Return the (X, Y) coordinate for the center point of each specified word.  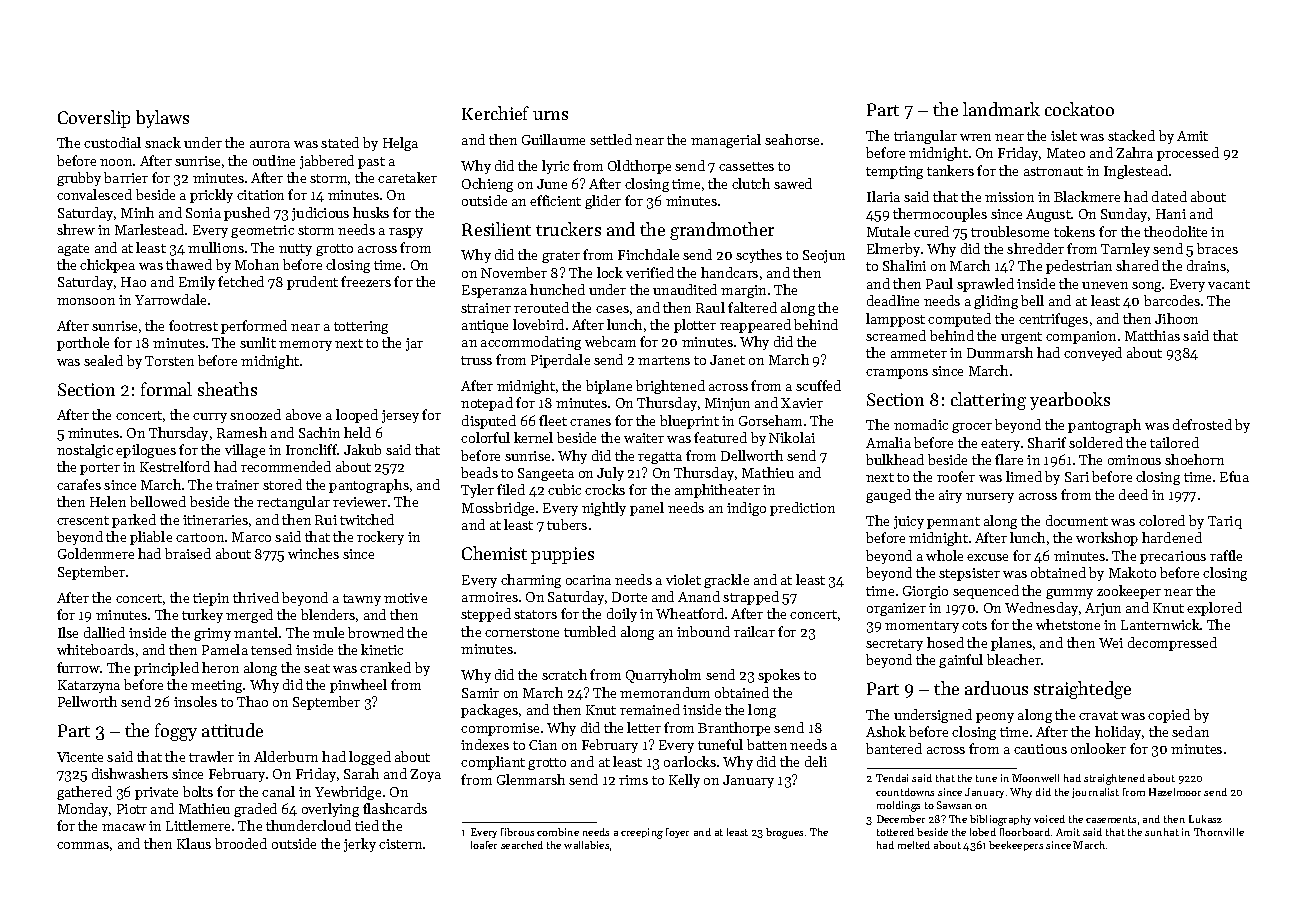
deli (816, 761)
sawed (793, 183)
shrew (76, 229)
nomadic (921, 424)
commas (83, 845)
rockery (380, 538)
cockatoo (1079, 109)
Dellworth (752, 455)
